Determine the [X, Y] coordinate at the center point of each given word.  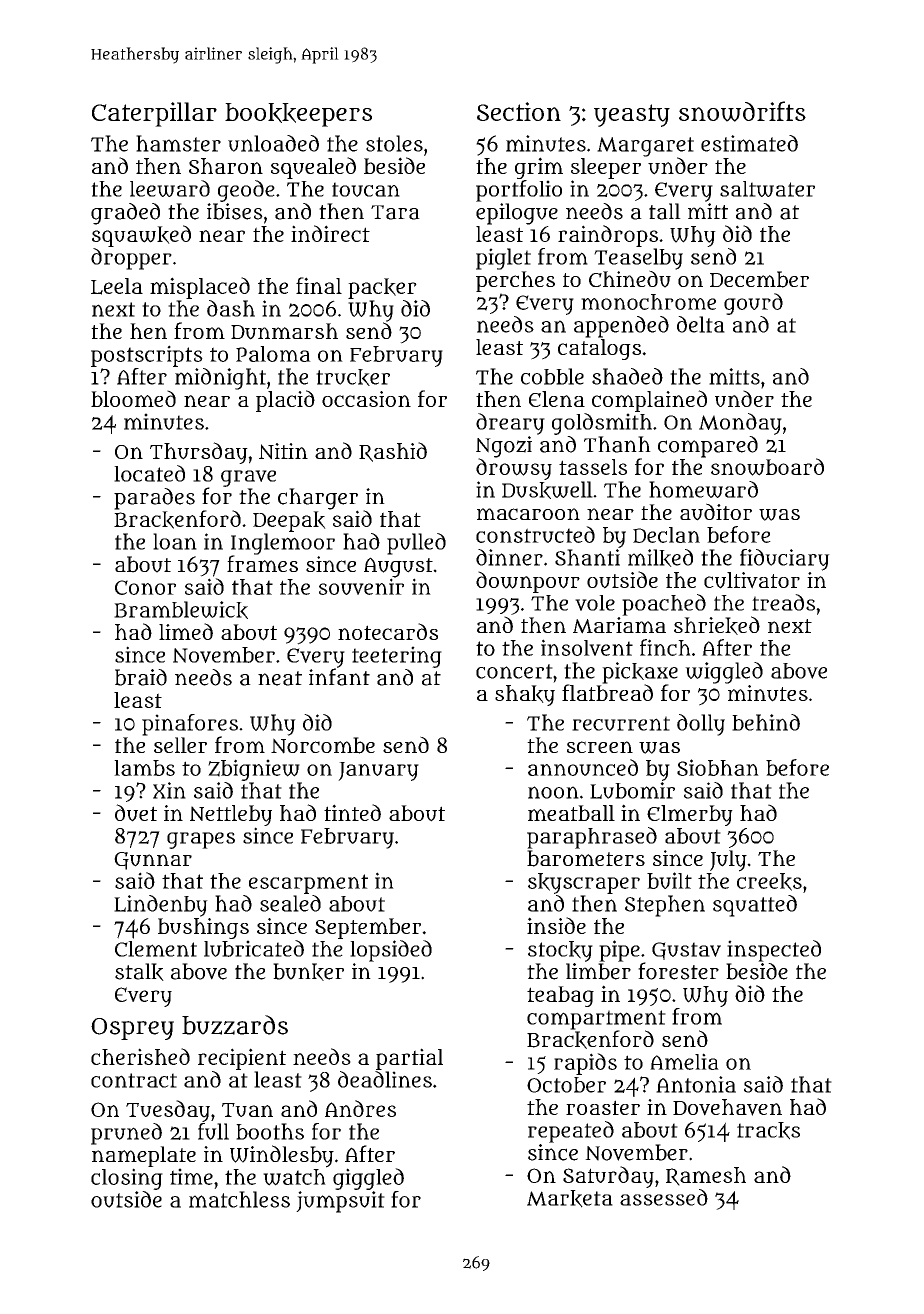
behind [766, 722]
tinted [352, 812]
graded [125, 214]
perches [515, 281]
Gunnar [153, 861]
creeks [769, 882]
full [213, 1131]
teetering [397, 657]
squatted [755, 906]
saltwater [767, 189]
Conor [145, 587]
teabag [560, 996]
